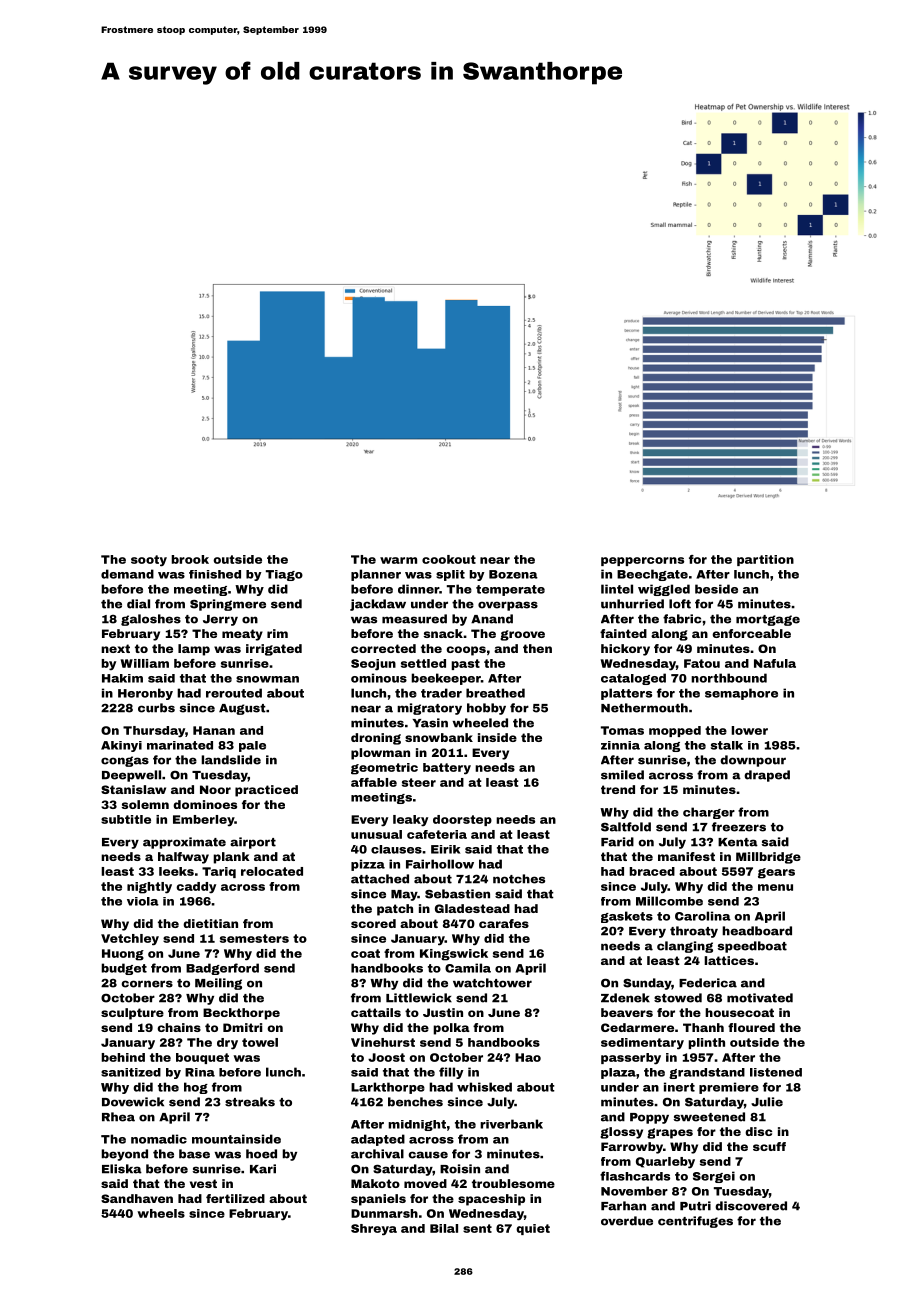 This screenshot has height=1316, width=908. What do you see at coordinates (695, 1222) in the screenshot?
I see `centrifuges` at bounding box center [695, 1222].
